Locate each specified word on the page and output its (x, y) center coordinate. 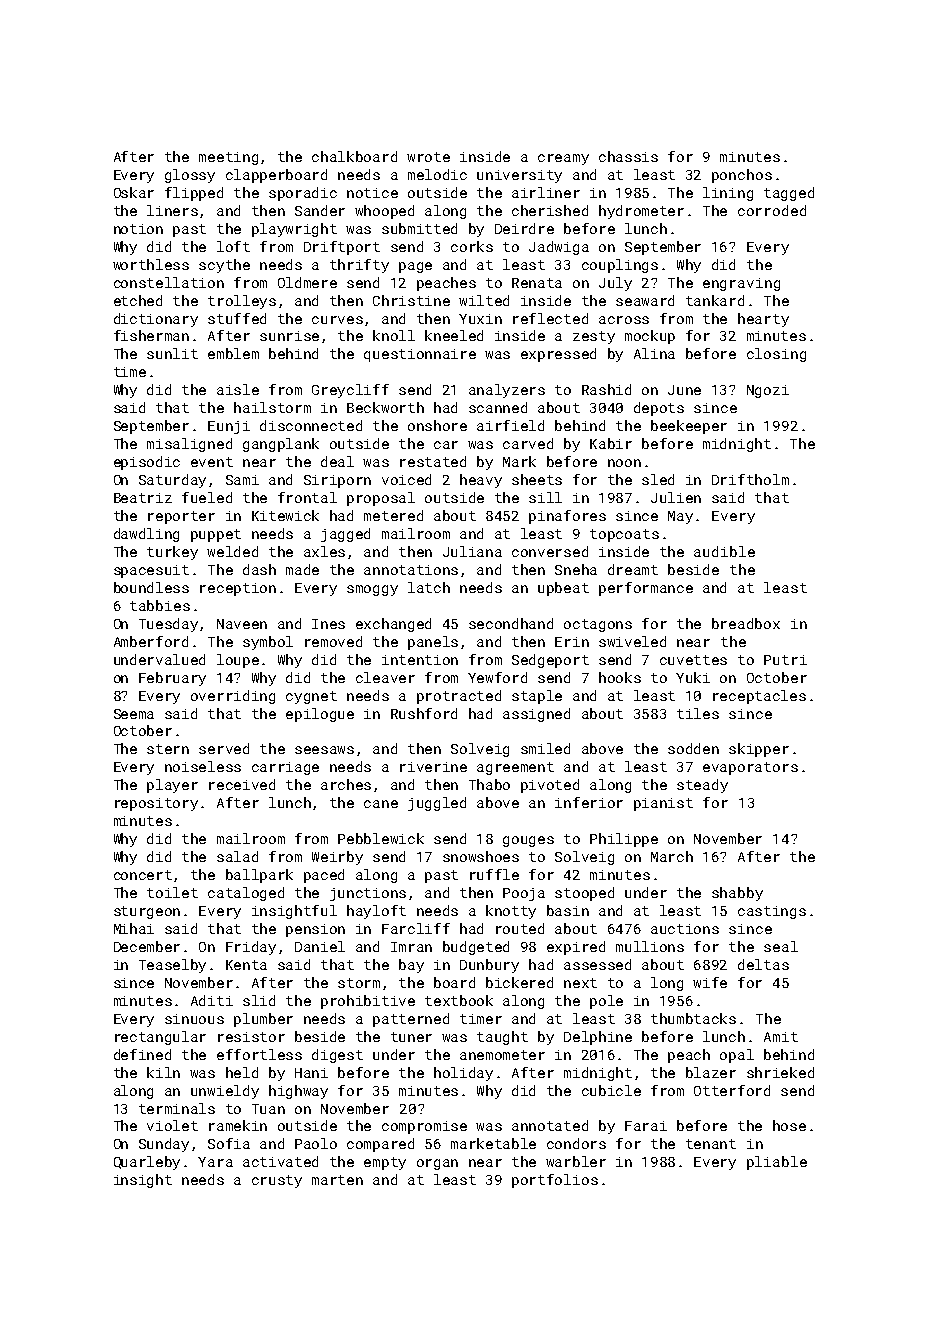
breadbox (746, 623)
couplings (620, 266)
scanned (498, 407)
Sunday (164, 1145)
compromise (424, 1127)
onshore (437, 425)
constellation (169, 282)
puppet (216, 535)
